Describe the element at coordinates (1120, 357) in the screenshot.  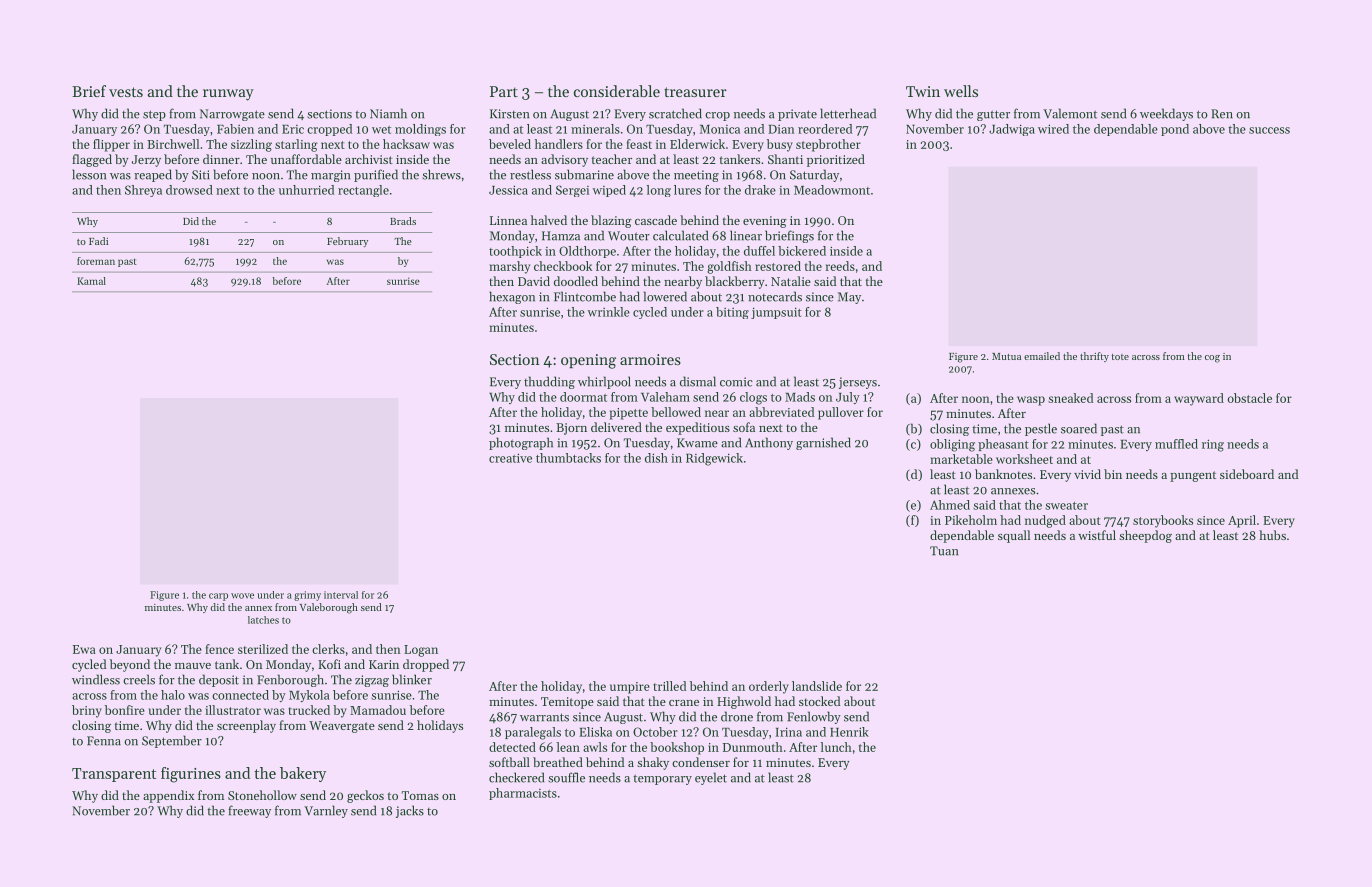
I see `tote` at that location.
